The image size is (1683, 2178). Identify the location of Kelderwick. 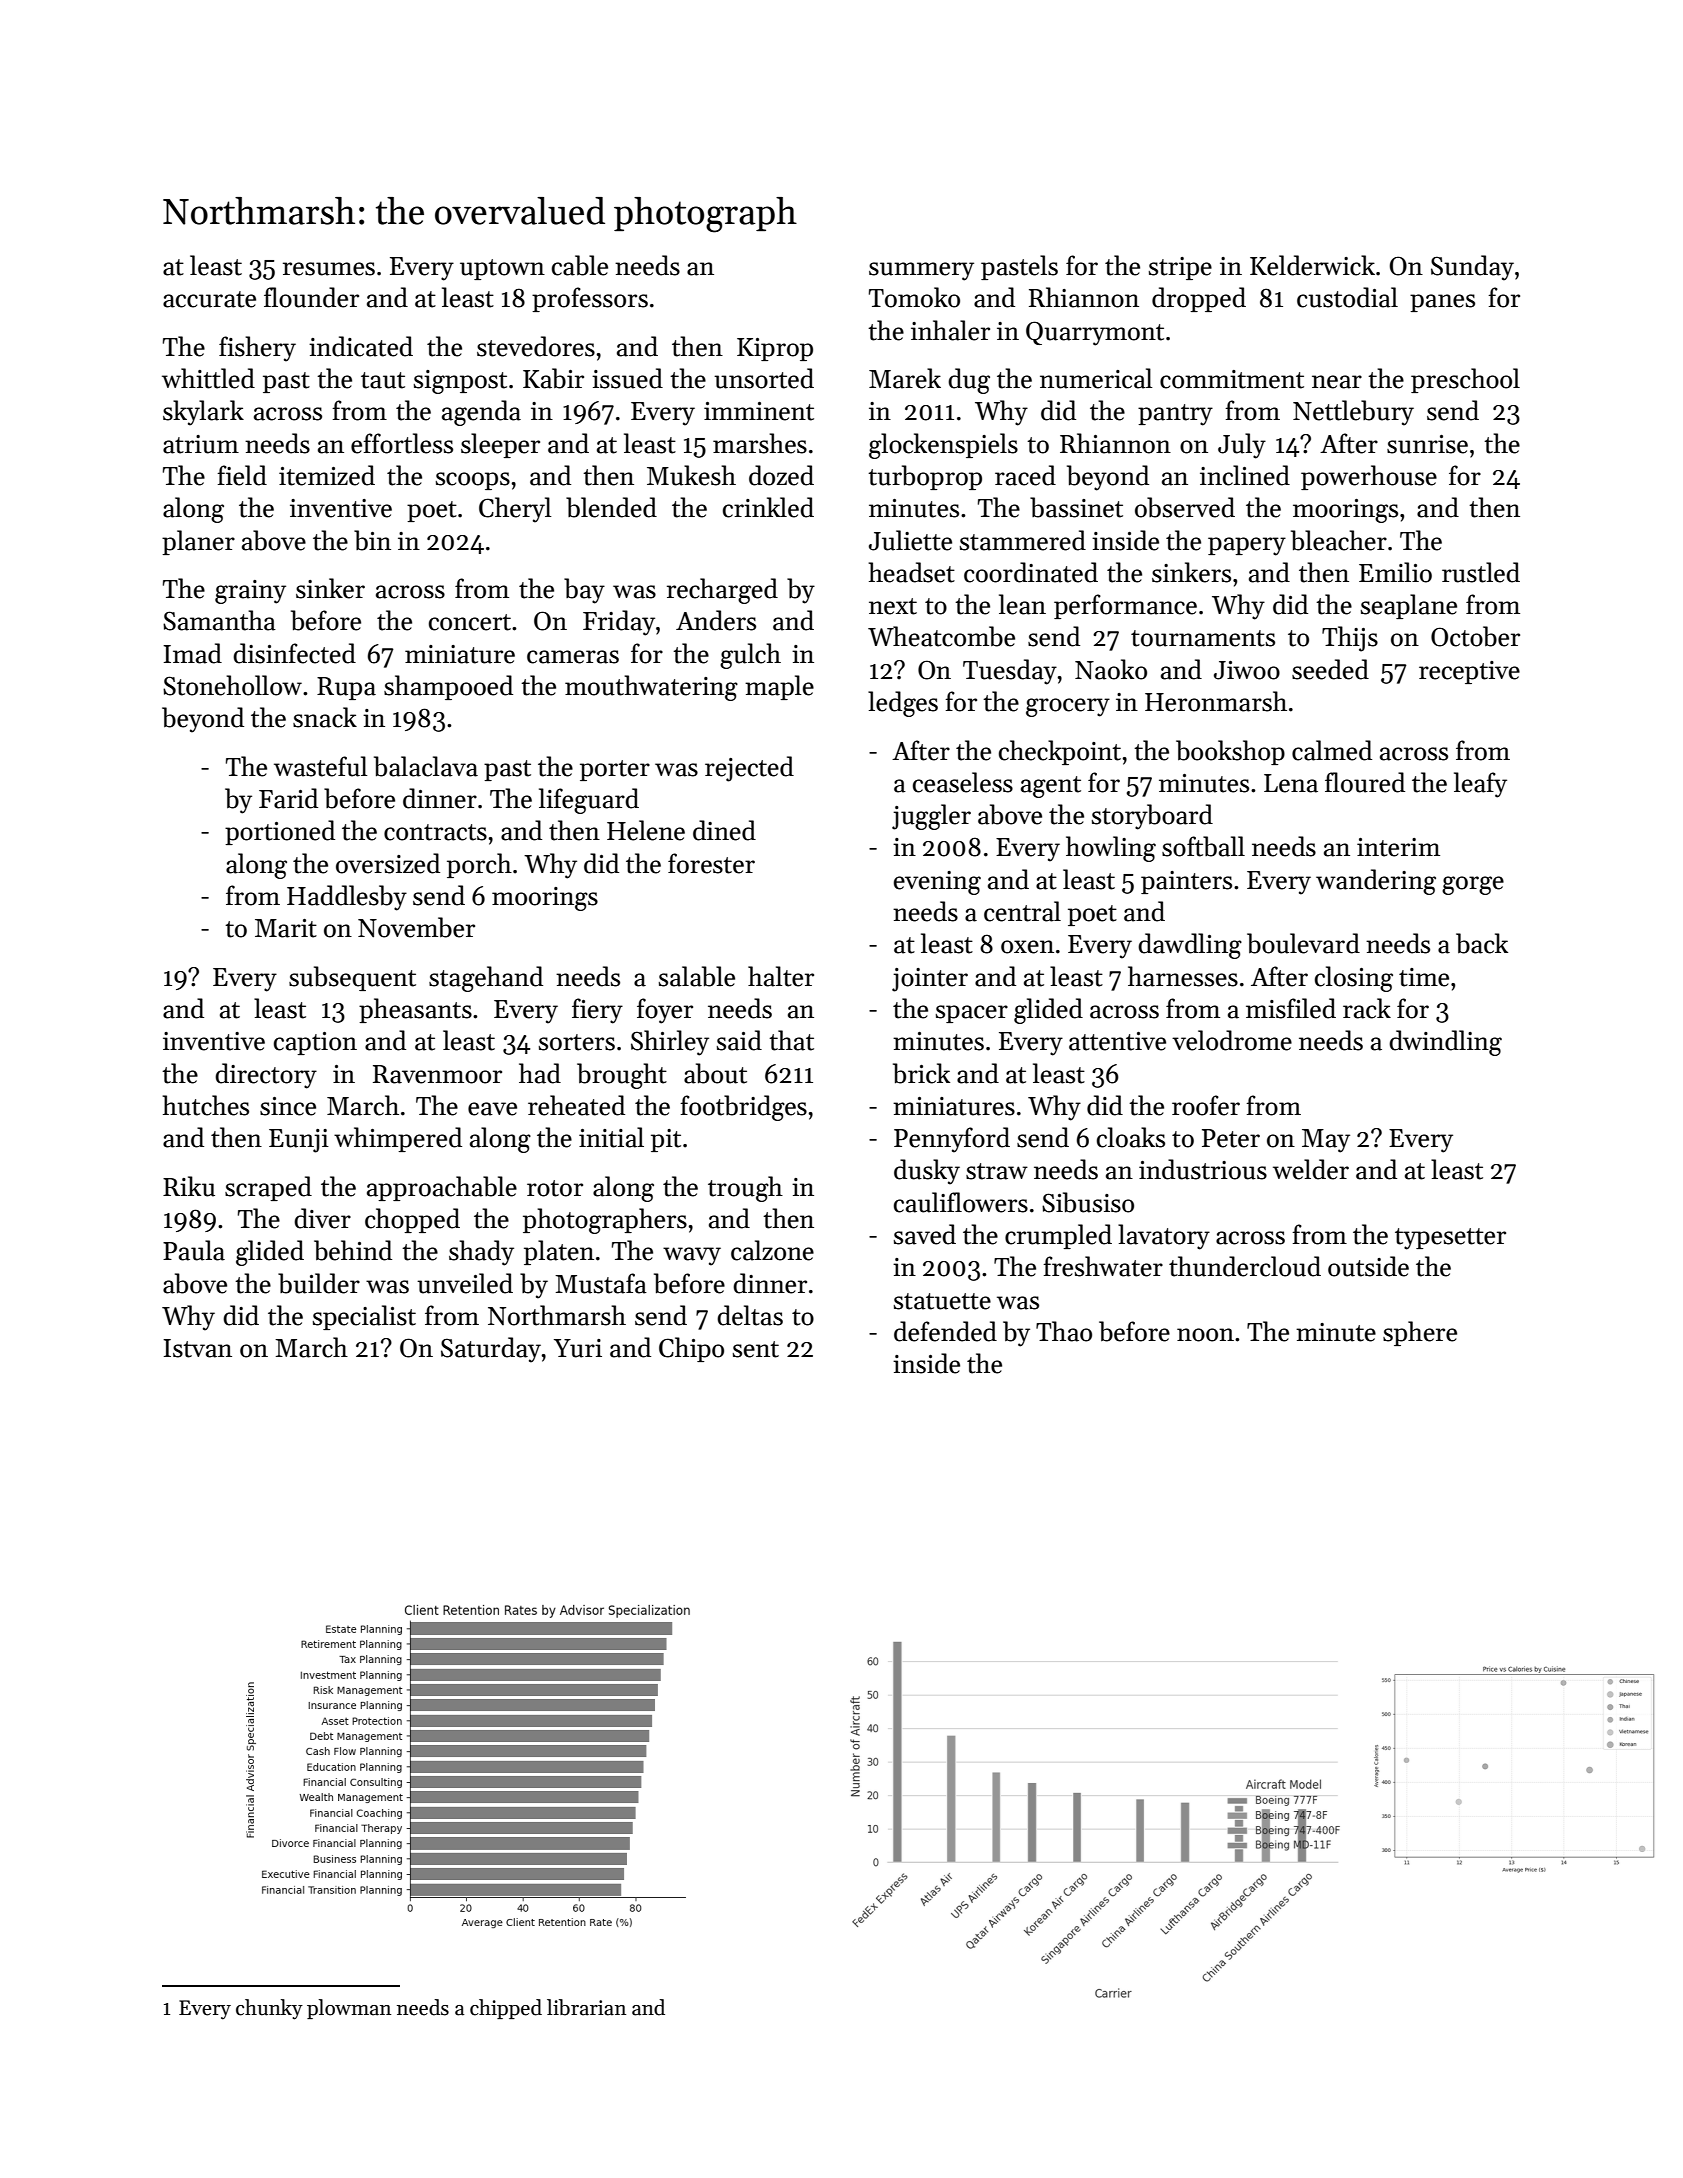
(1312, 265).
